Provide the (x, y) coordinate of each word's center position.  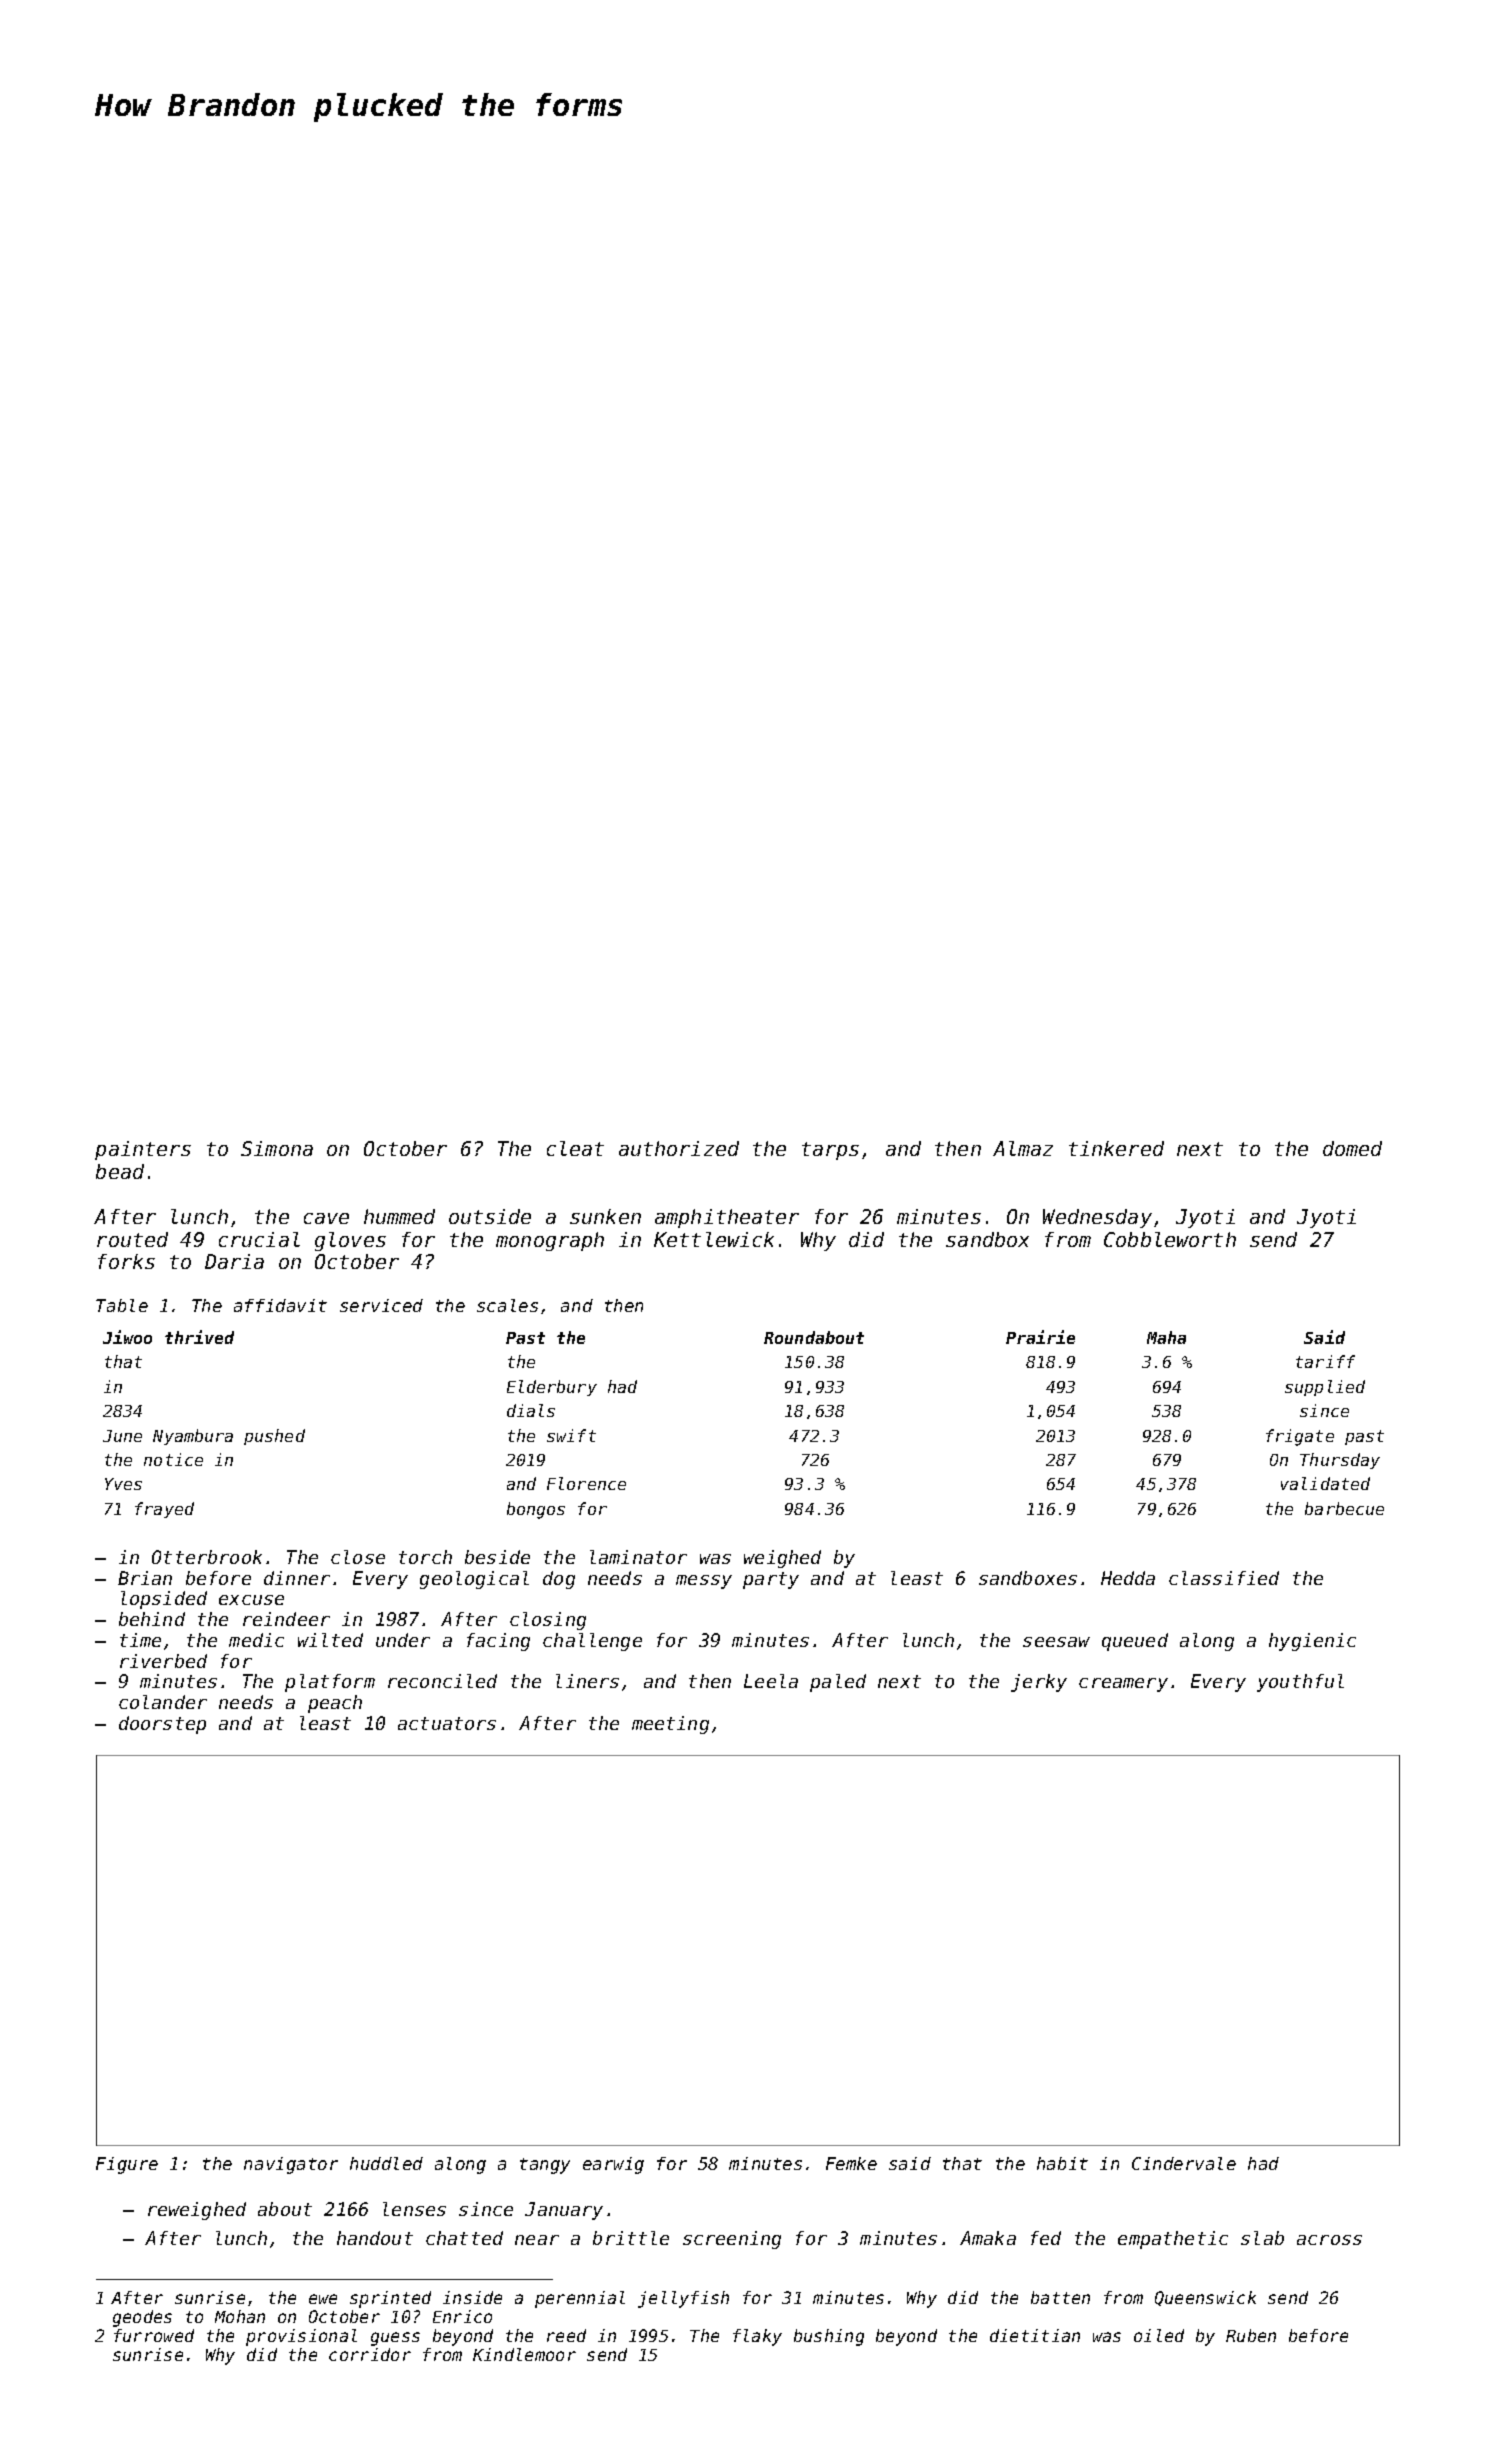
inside (472, 2297)
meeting (670, 1725)
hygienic (1312, 1642)
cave (326, 1218)
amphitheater (727, 1218)
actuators (447, 1723)
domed (1352, 1148)
